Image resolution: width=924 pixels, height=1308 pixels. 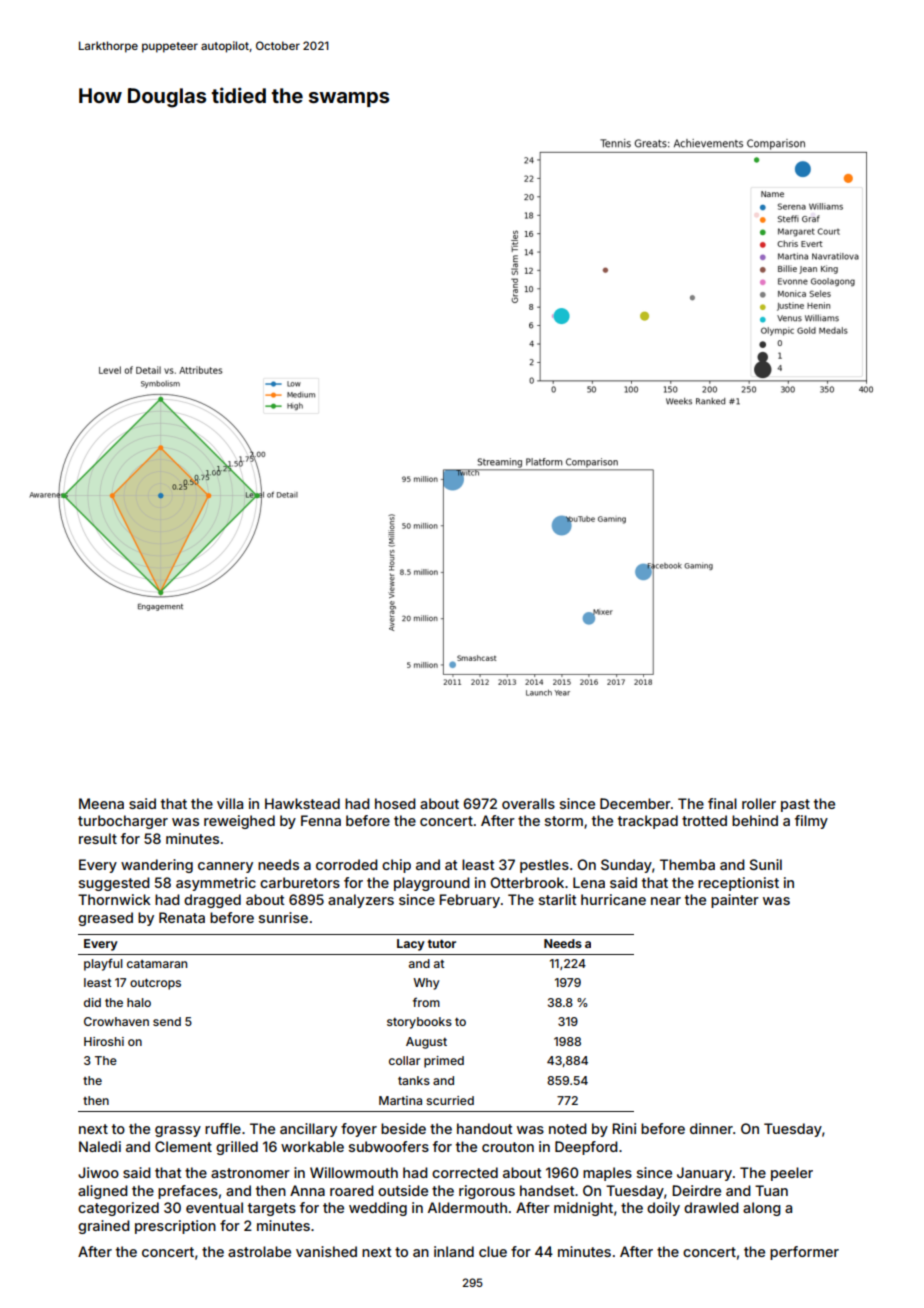 What do you see at coordinates (188, 1192) in the screenshot?
I see `prefaces` at bounding box center [188, 1192].
